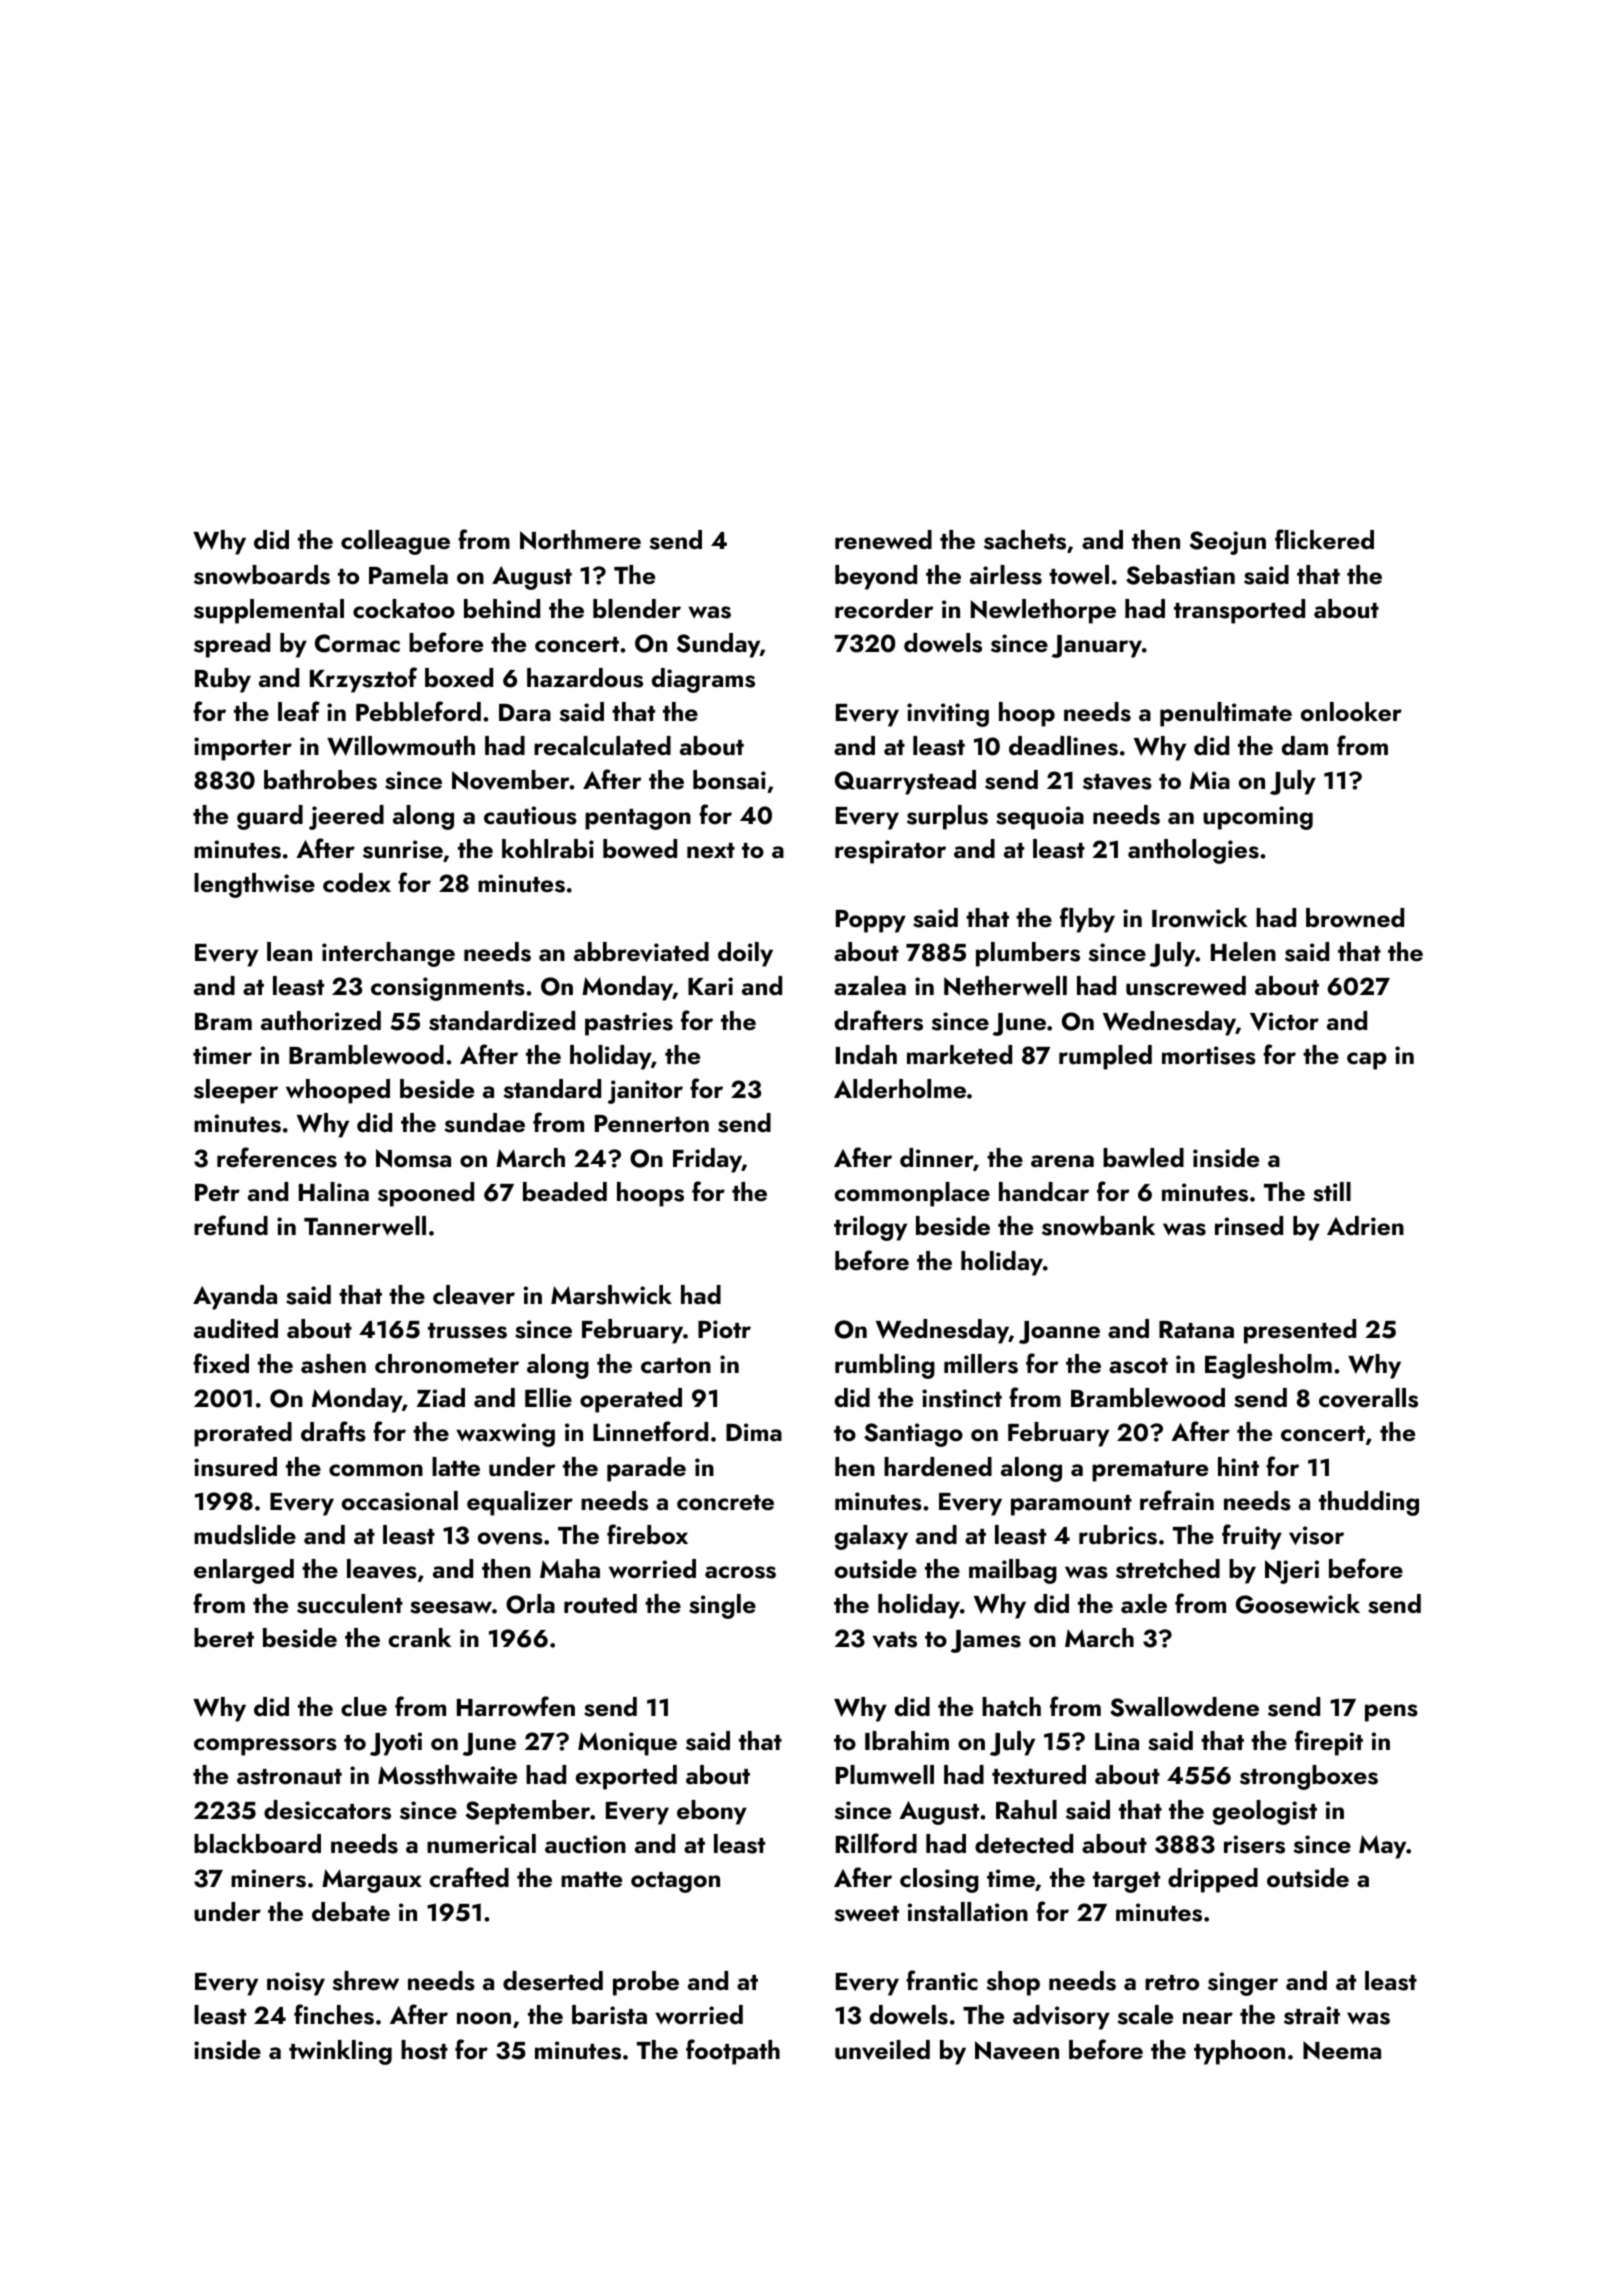 The height and width of the page is (2292, 1620). I want to click on Santiago, so click(913, 1435).
